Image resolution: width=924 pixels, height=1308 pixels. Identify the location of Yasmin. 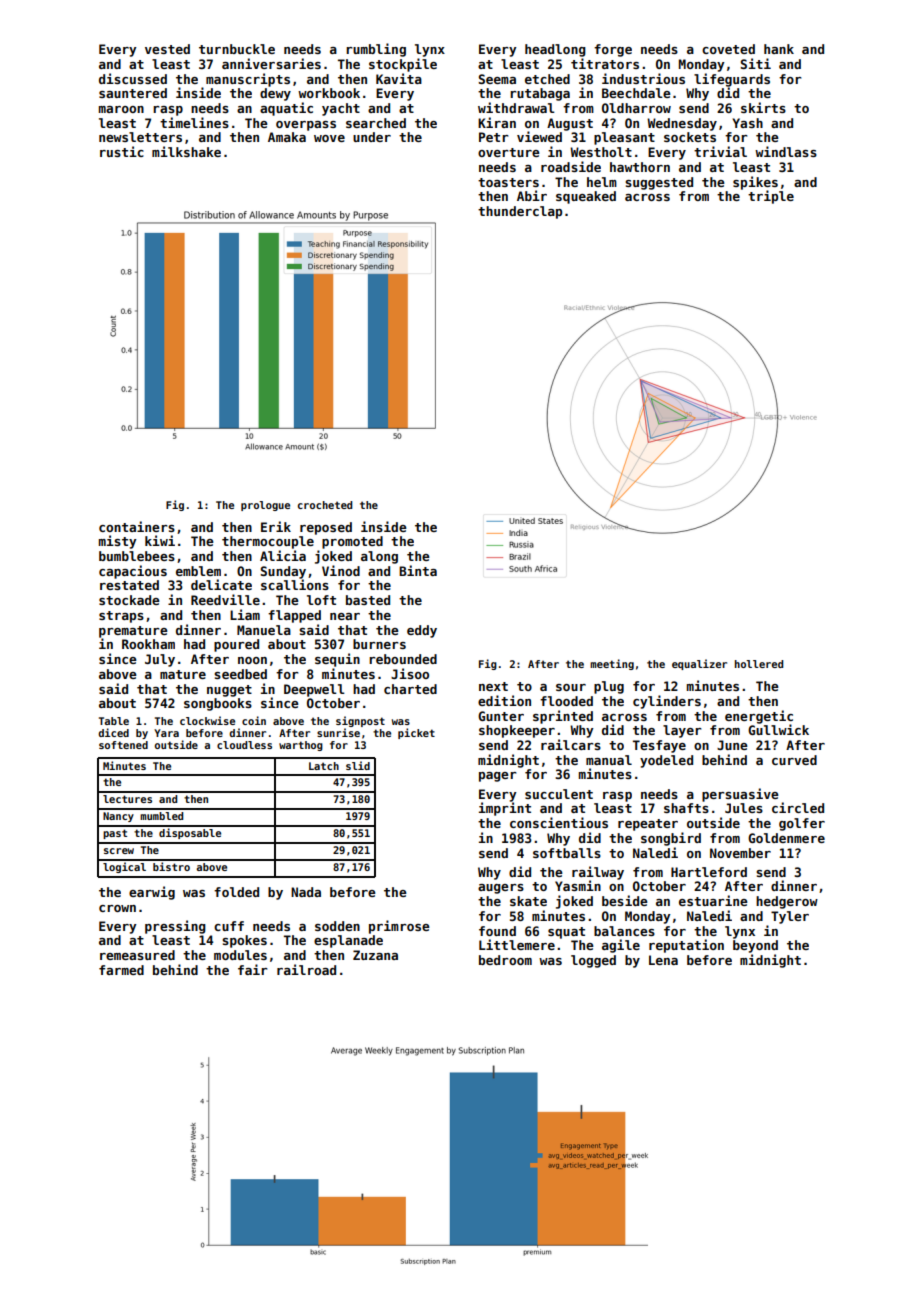
(578, 885).
